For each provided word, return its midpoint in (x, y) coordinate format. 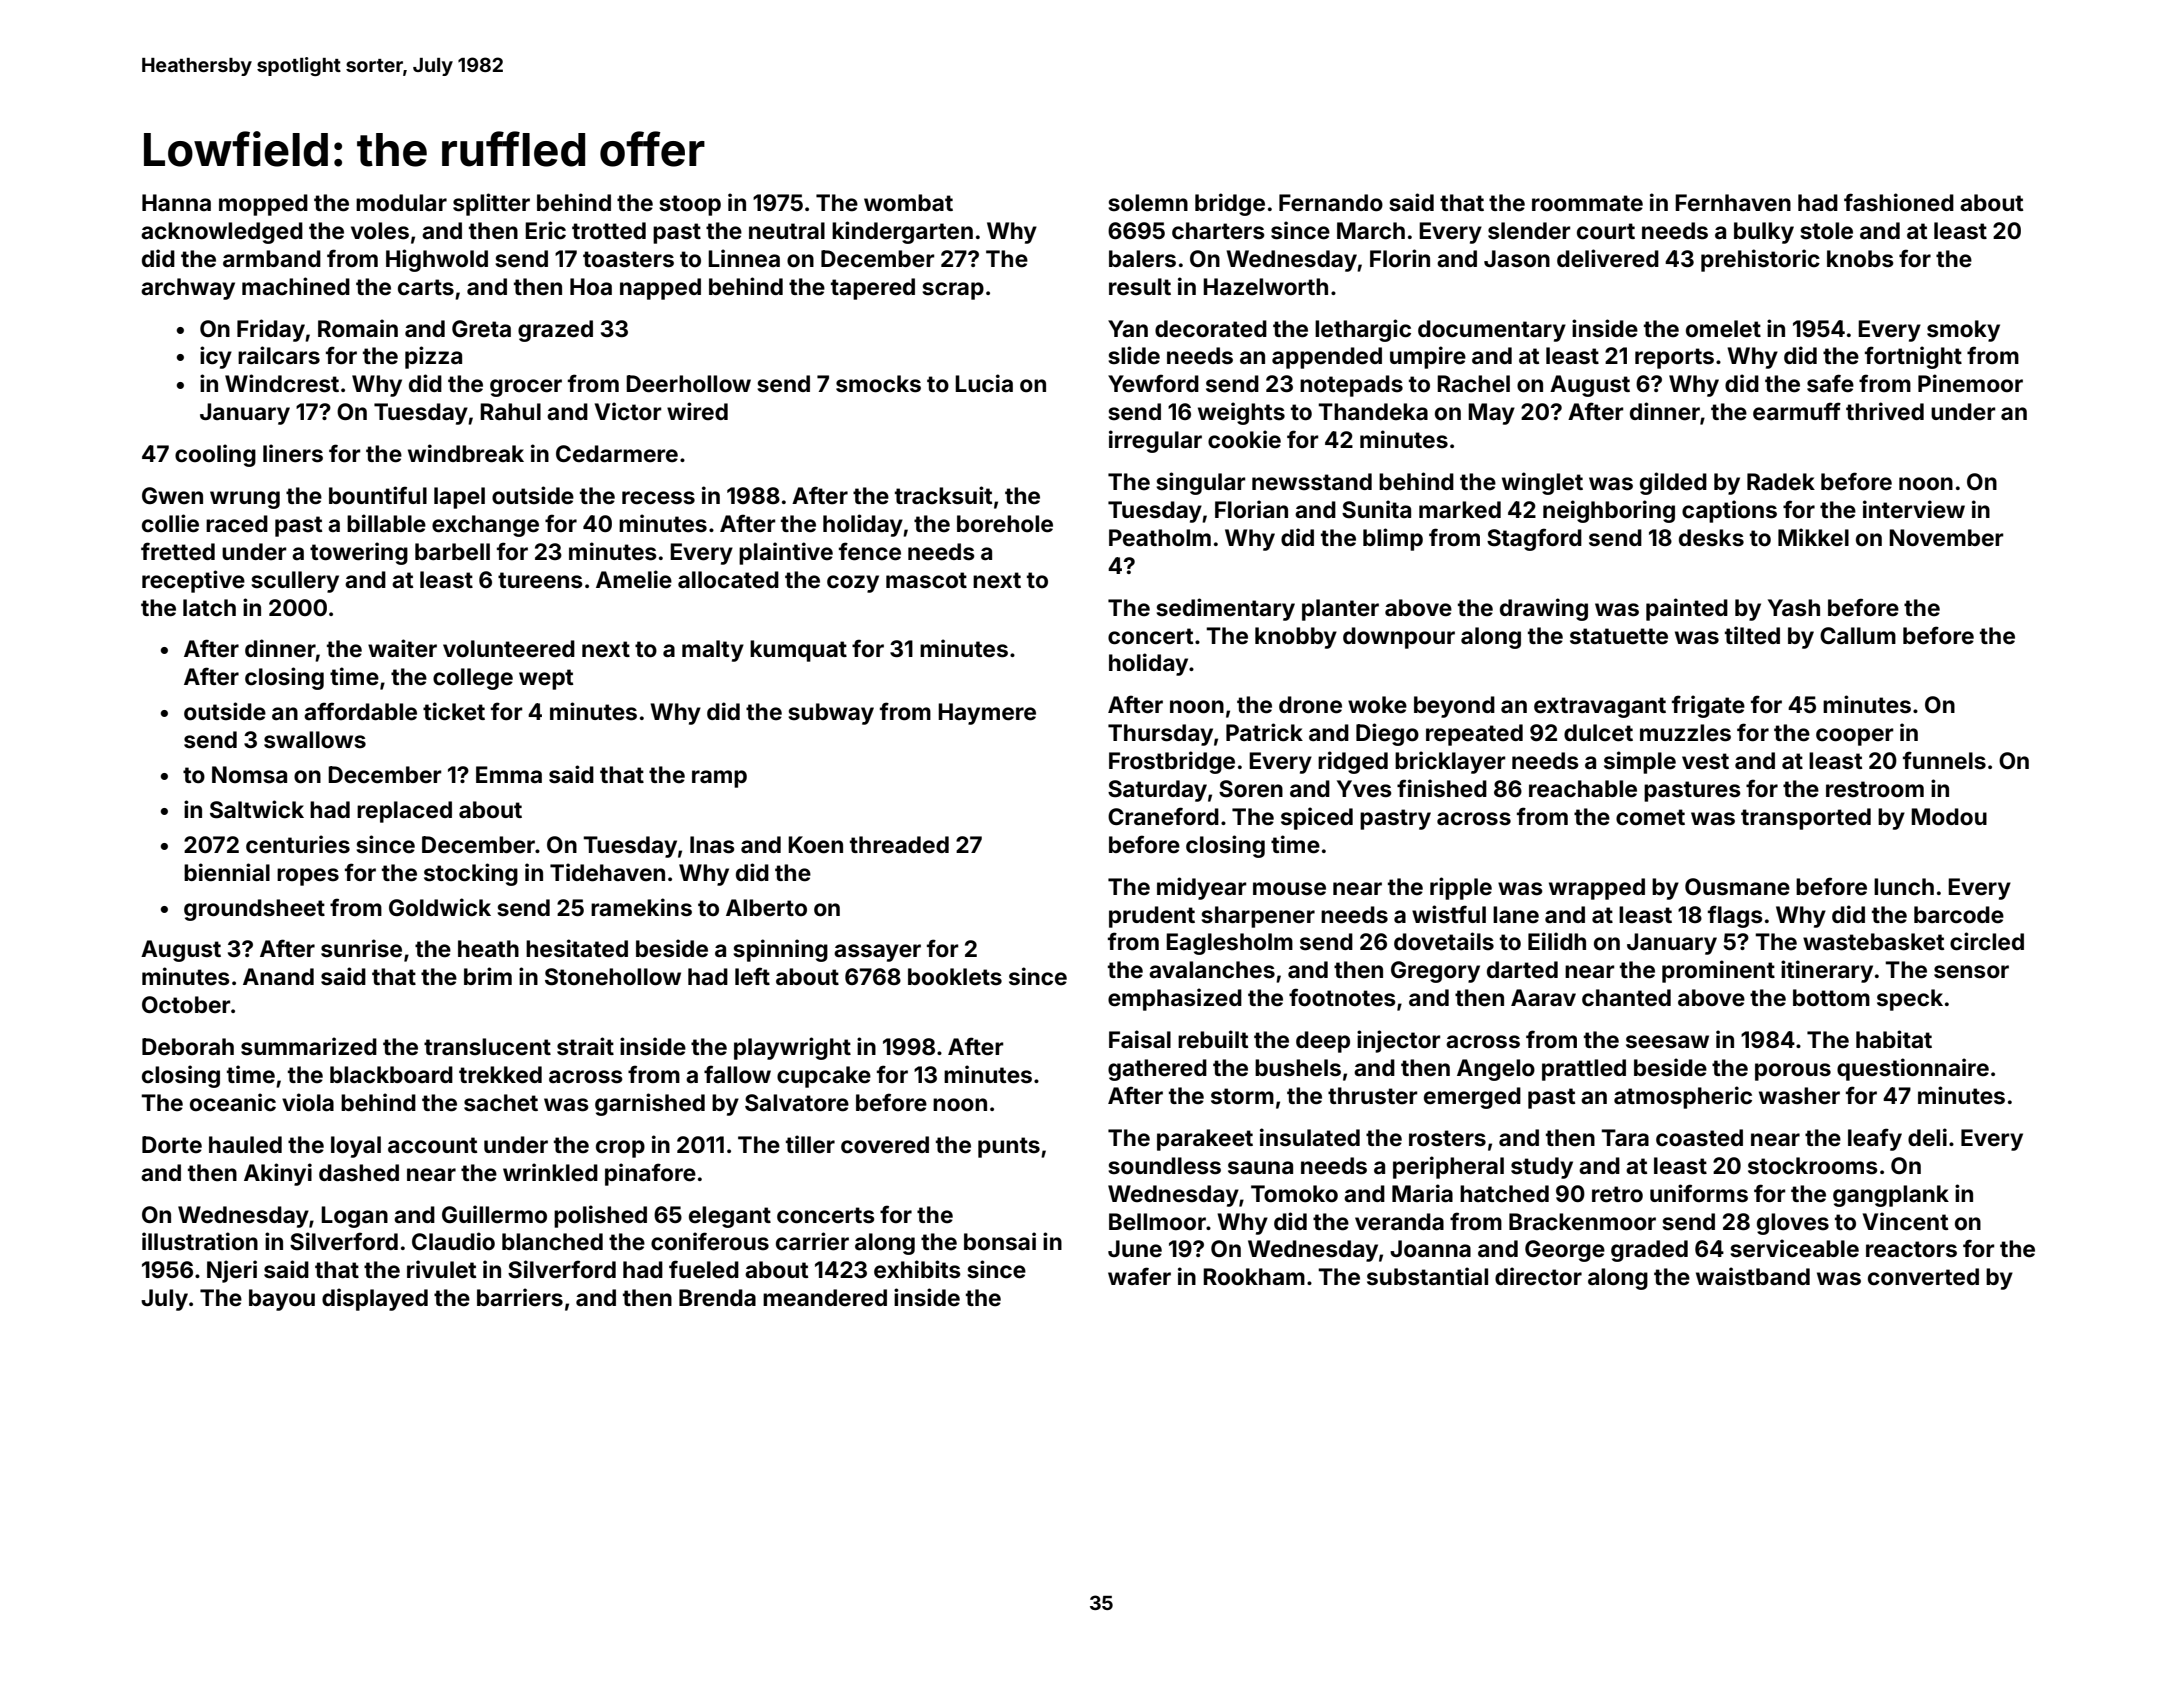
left (752, 976)
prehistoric (1760, 260)
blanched (552, 1242)
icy (216, 357)
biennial (227, 872)
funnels (1944, 760)
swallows (315, 740)
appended (1327, 358)
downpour (1399, 638)
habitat (1894, 1039)
